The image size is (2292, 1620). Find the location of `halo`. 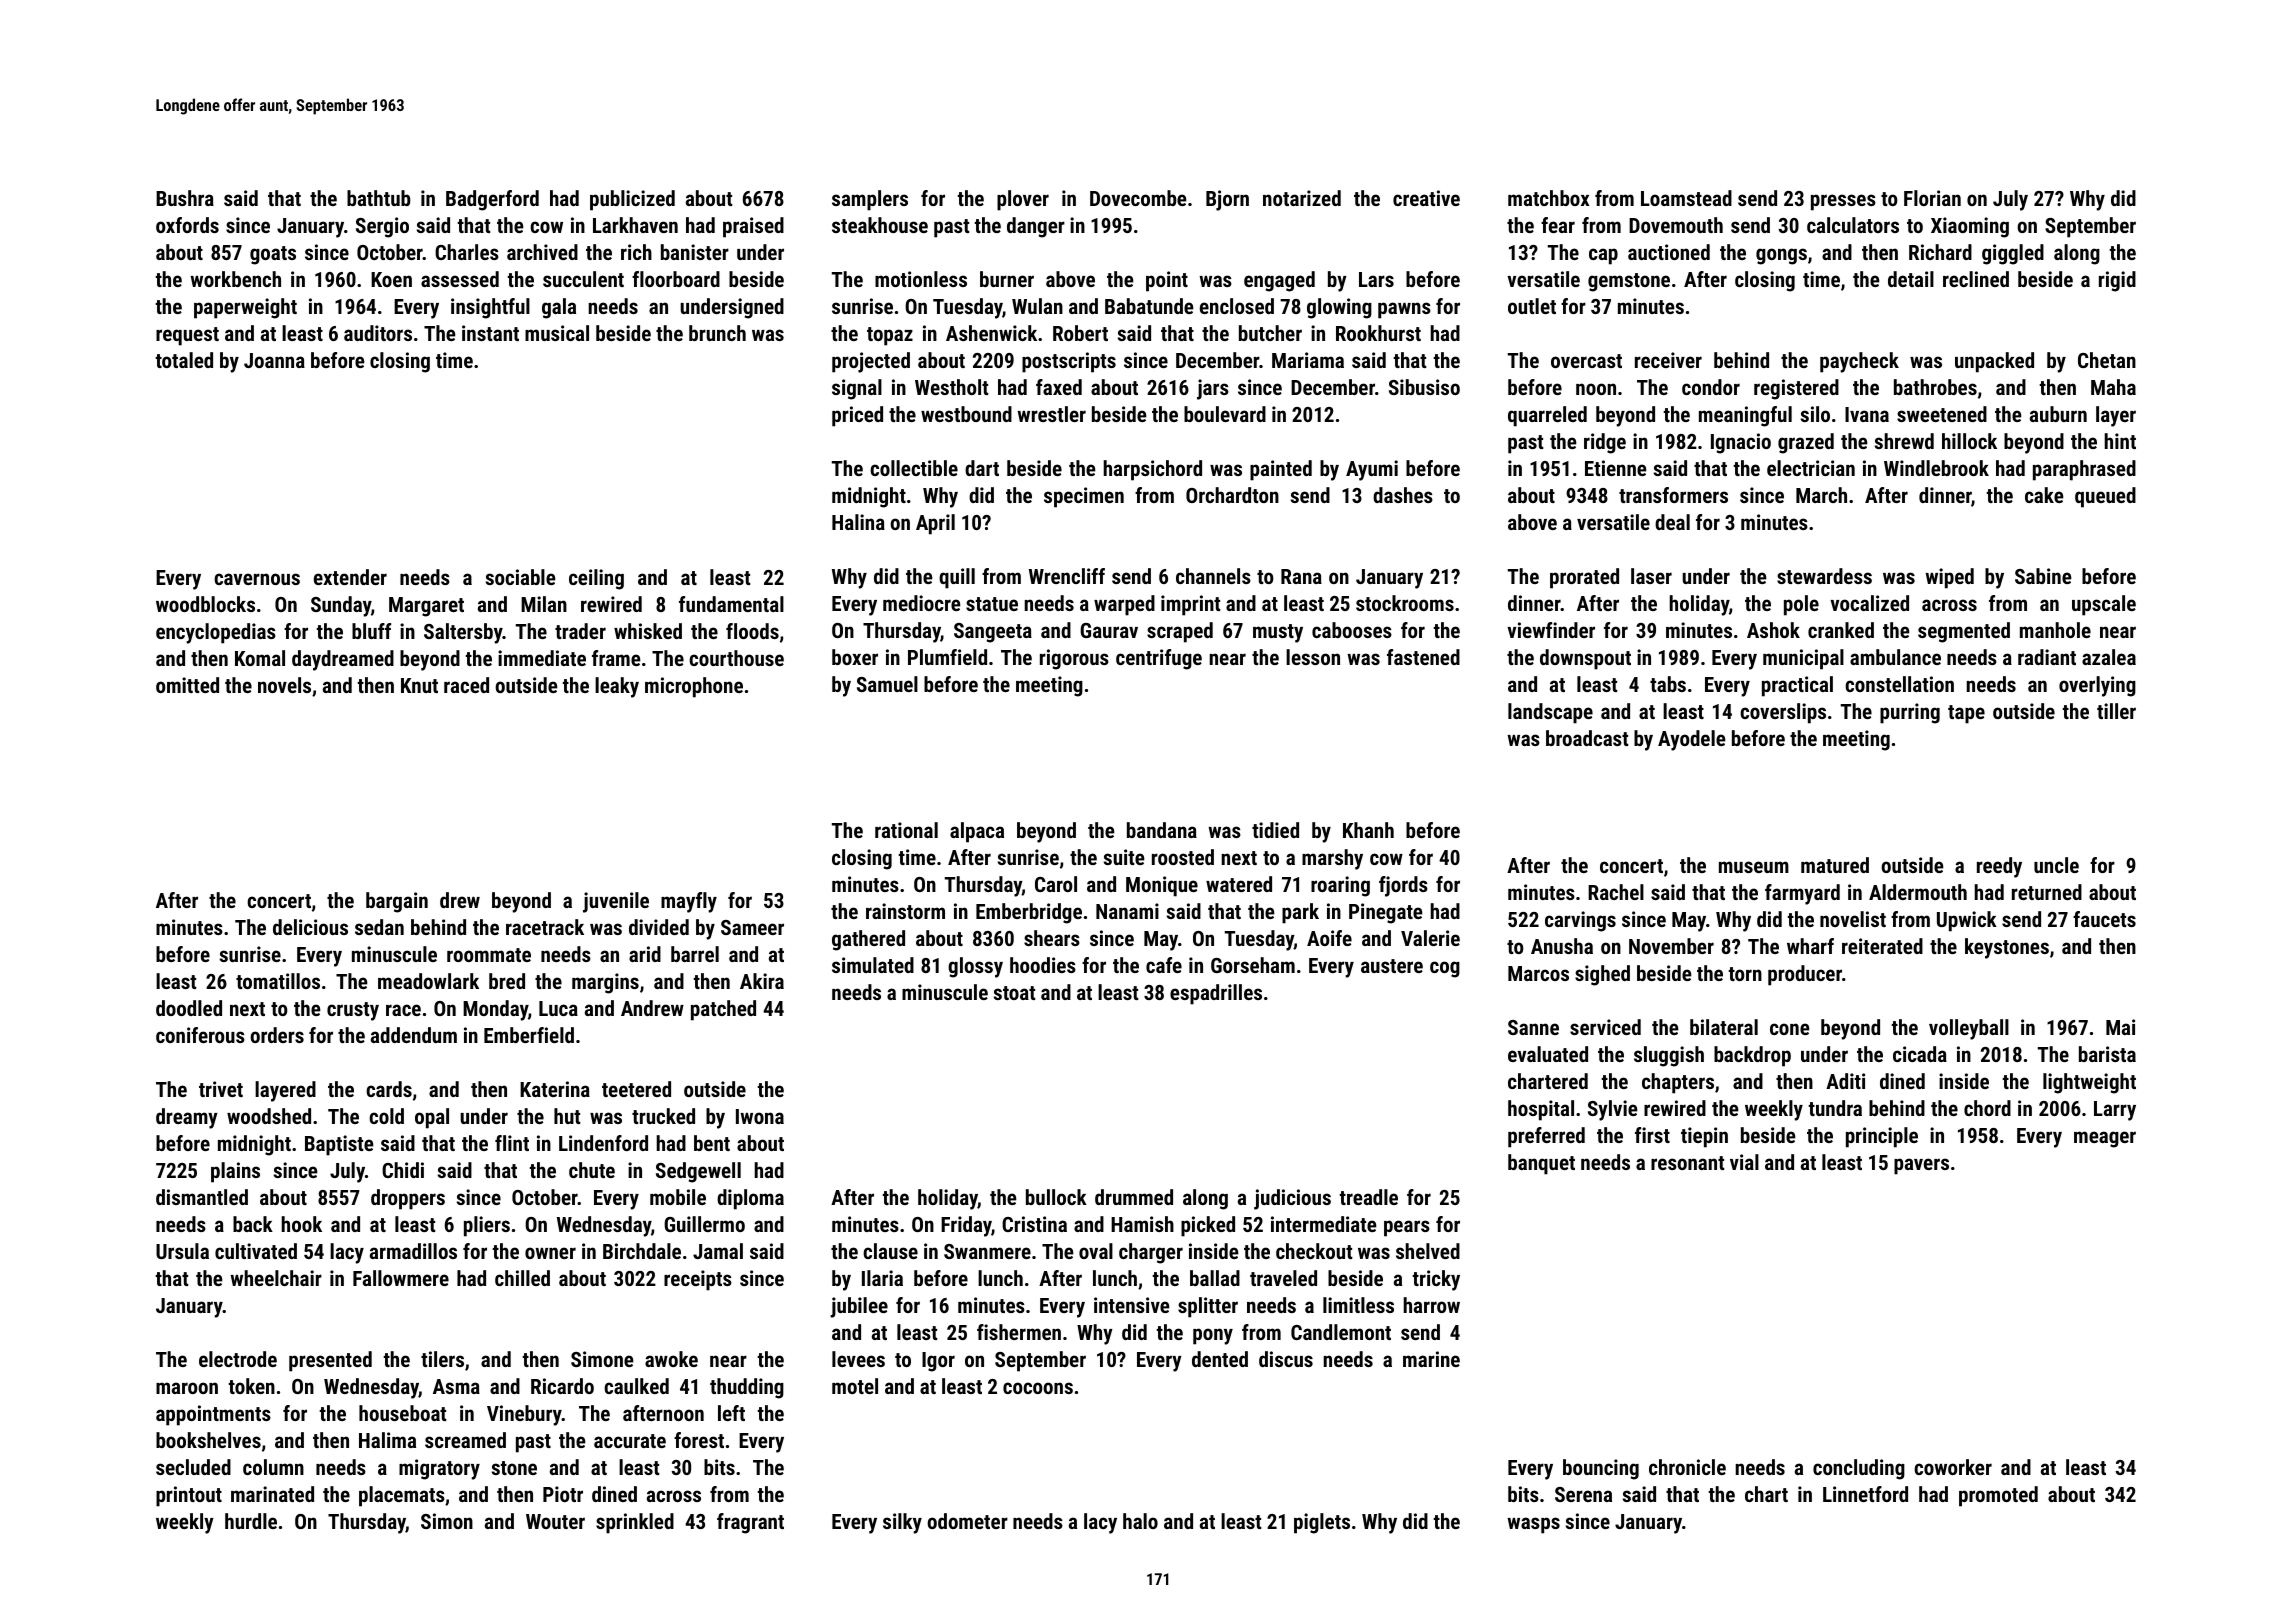

halo is located at coordinates (1140, 1521).
